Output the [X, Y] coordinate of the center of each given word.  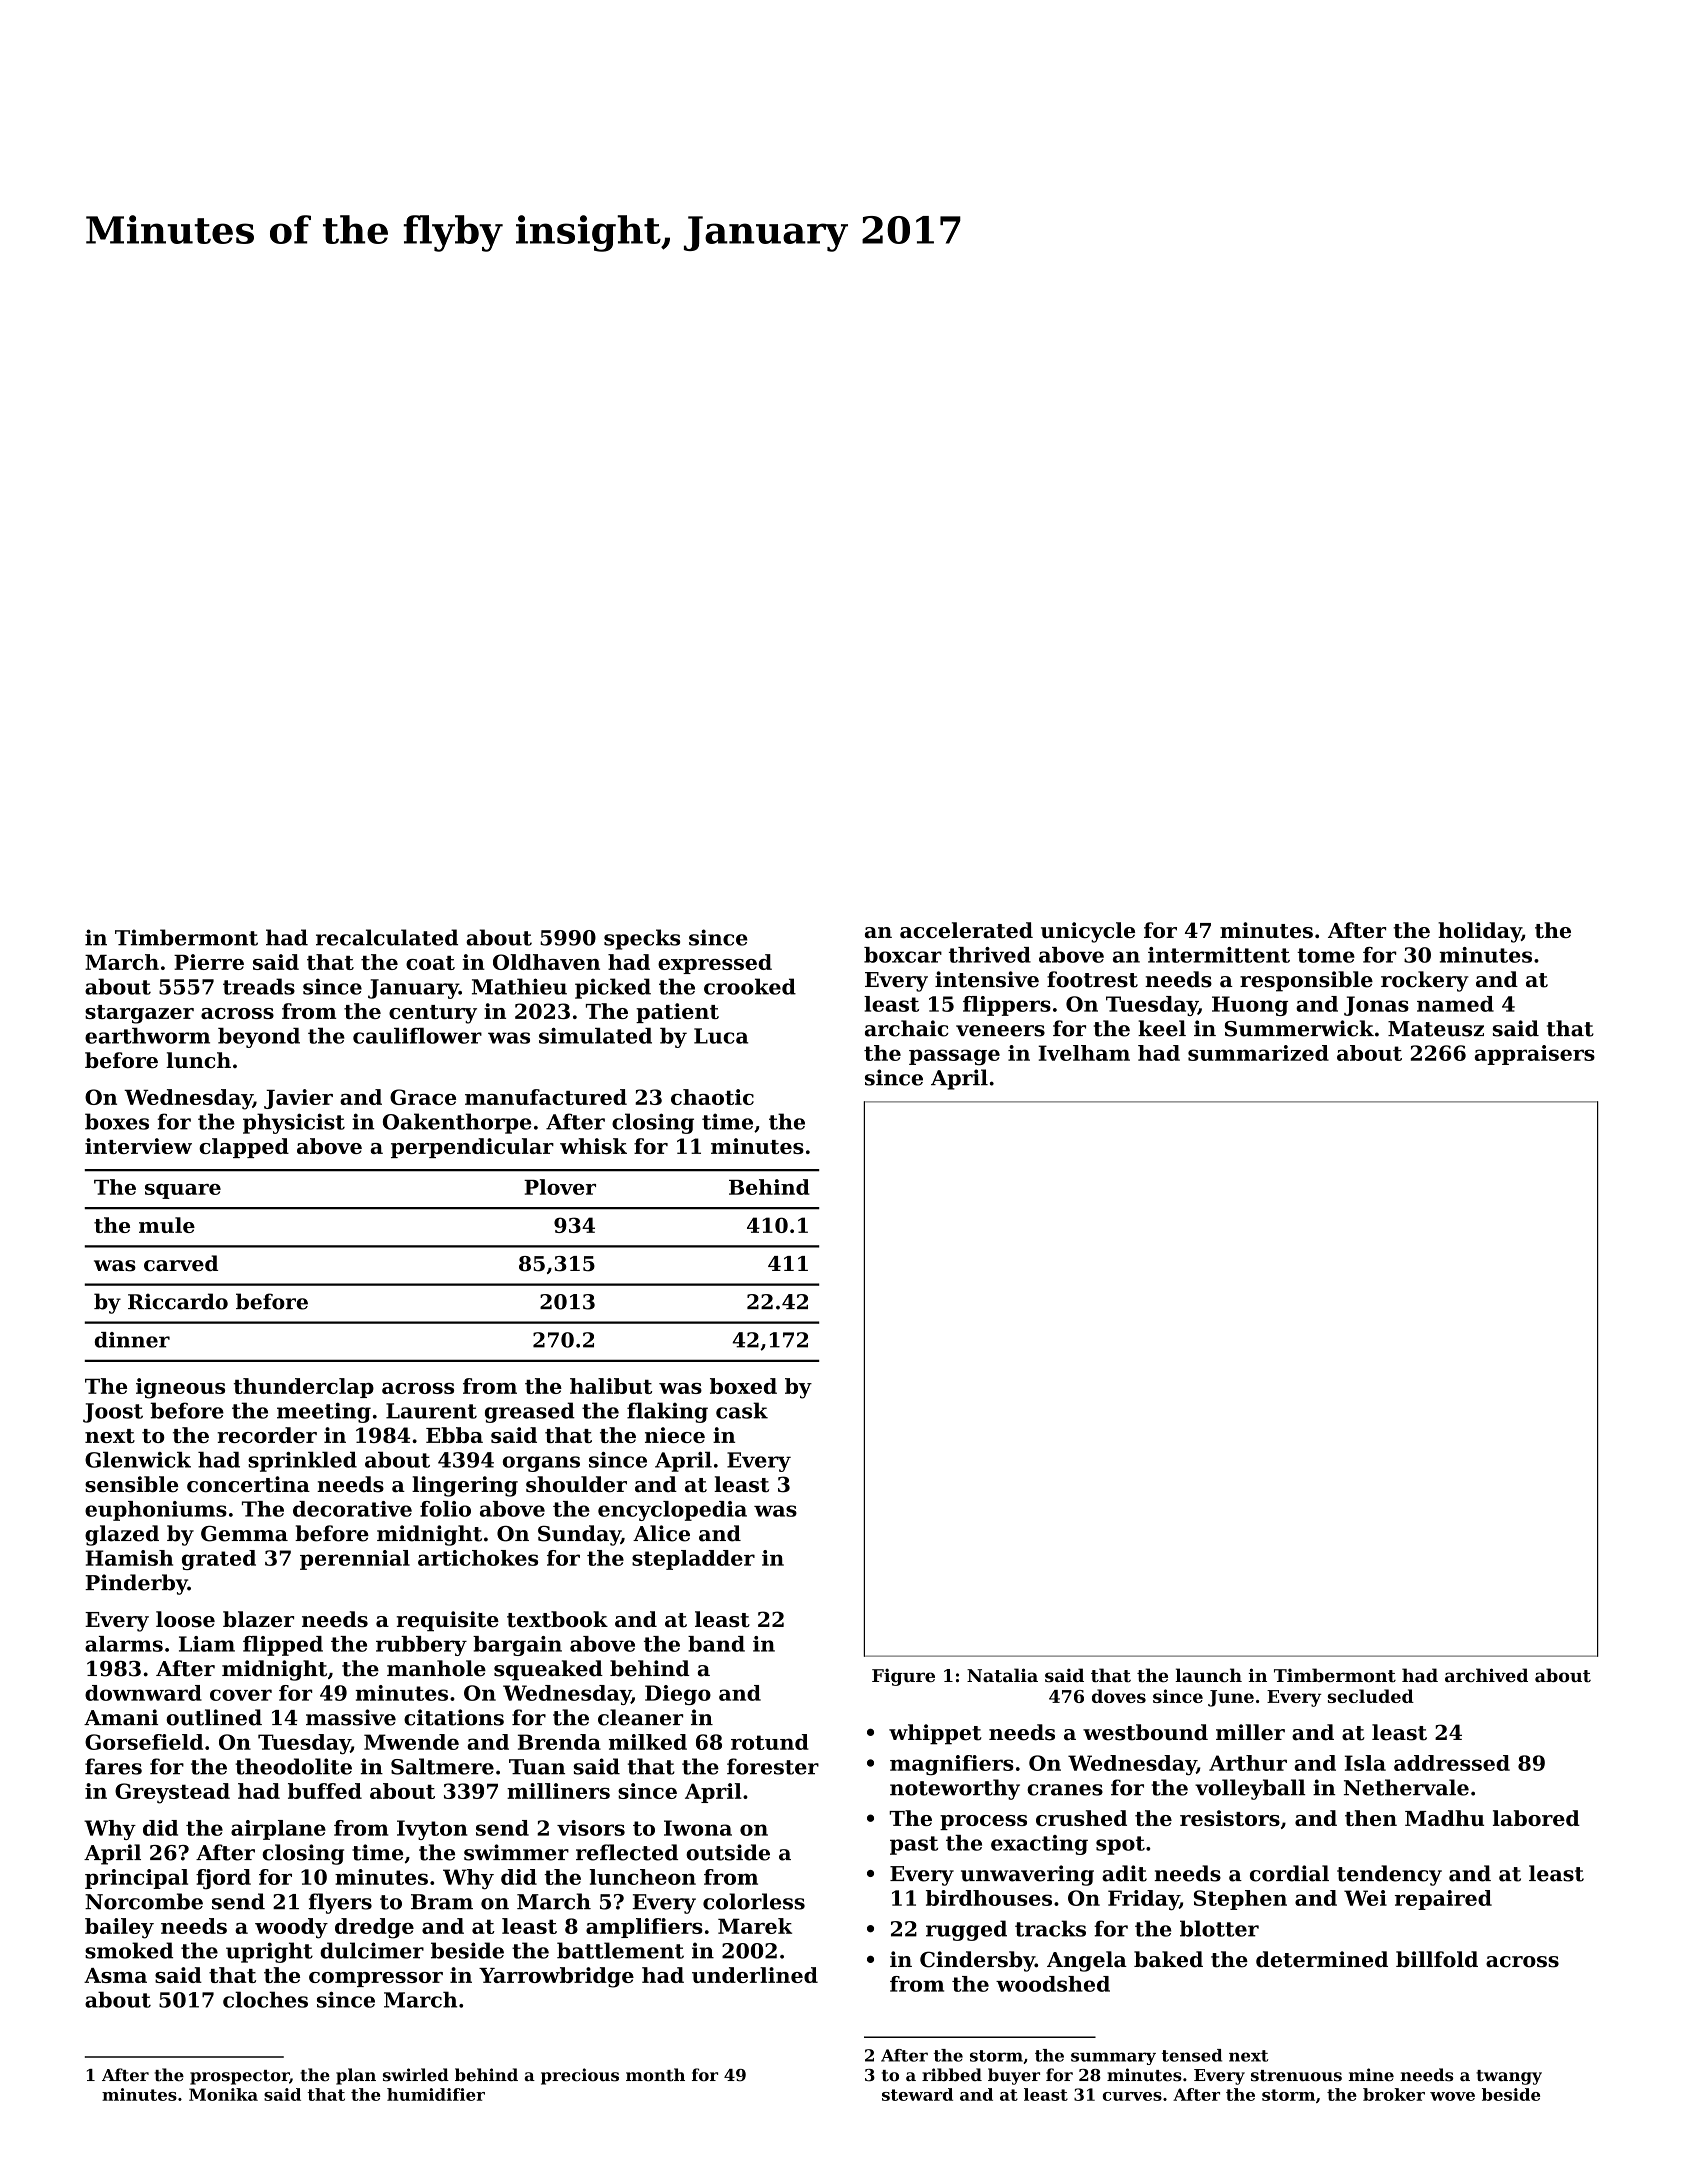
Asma [115, 1975]
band [716, 1644]
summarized [1258, 1053]
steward [917, 2094]
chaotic [712, 1097]
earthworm [147, 1036]
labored [1536, 1818]
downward [143, 1693]
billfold [1437, 1959]
